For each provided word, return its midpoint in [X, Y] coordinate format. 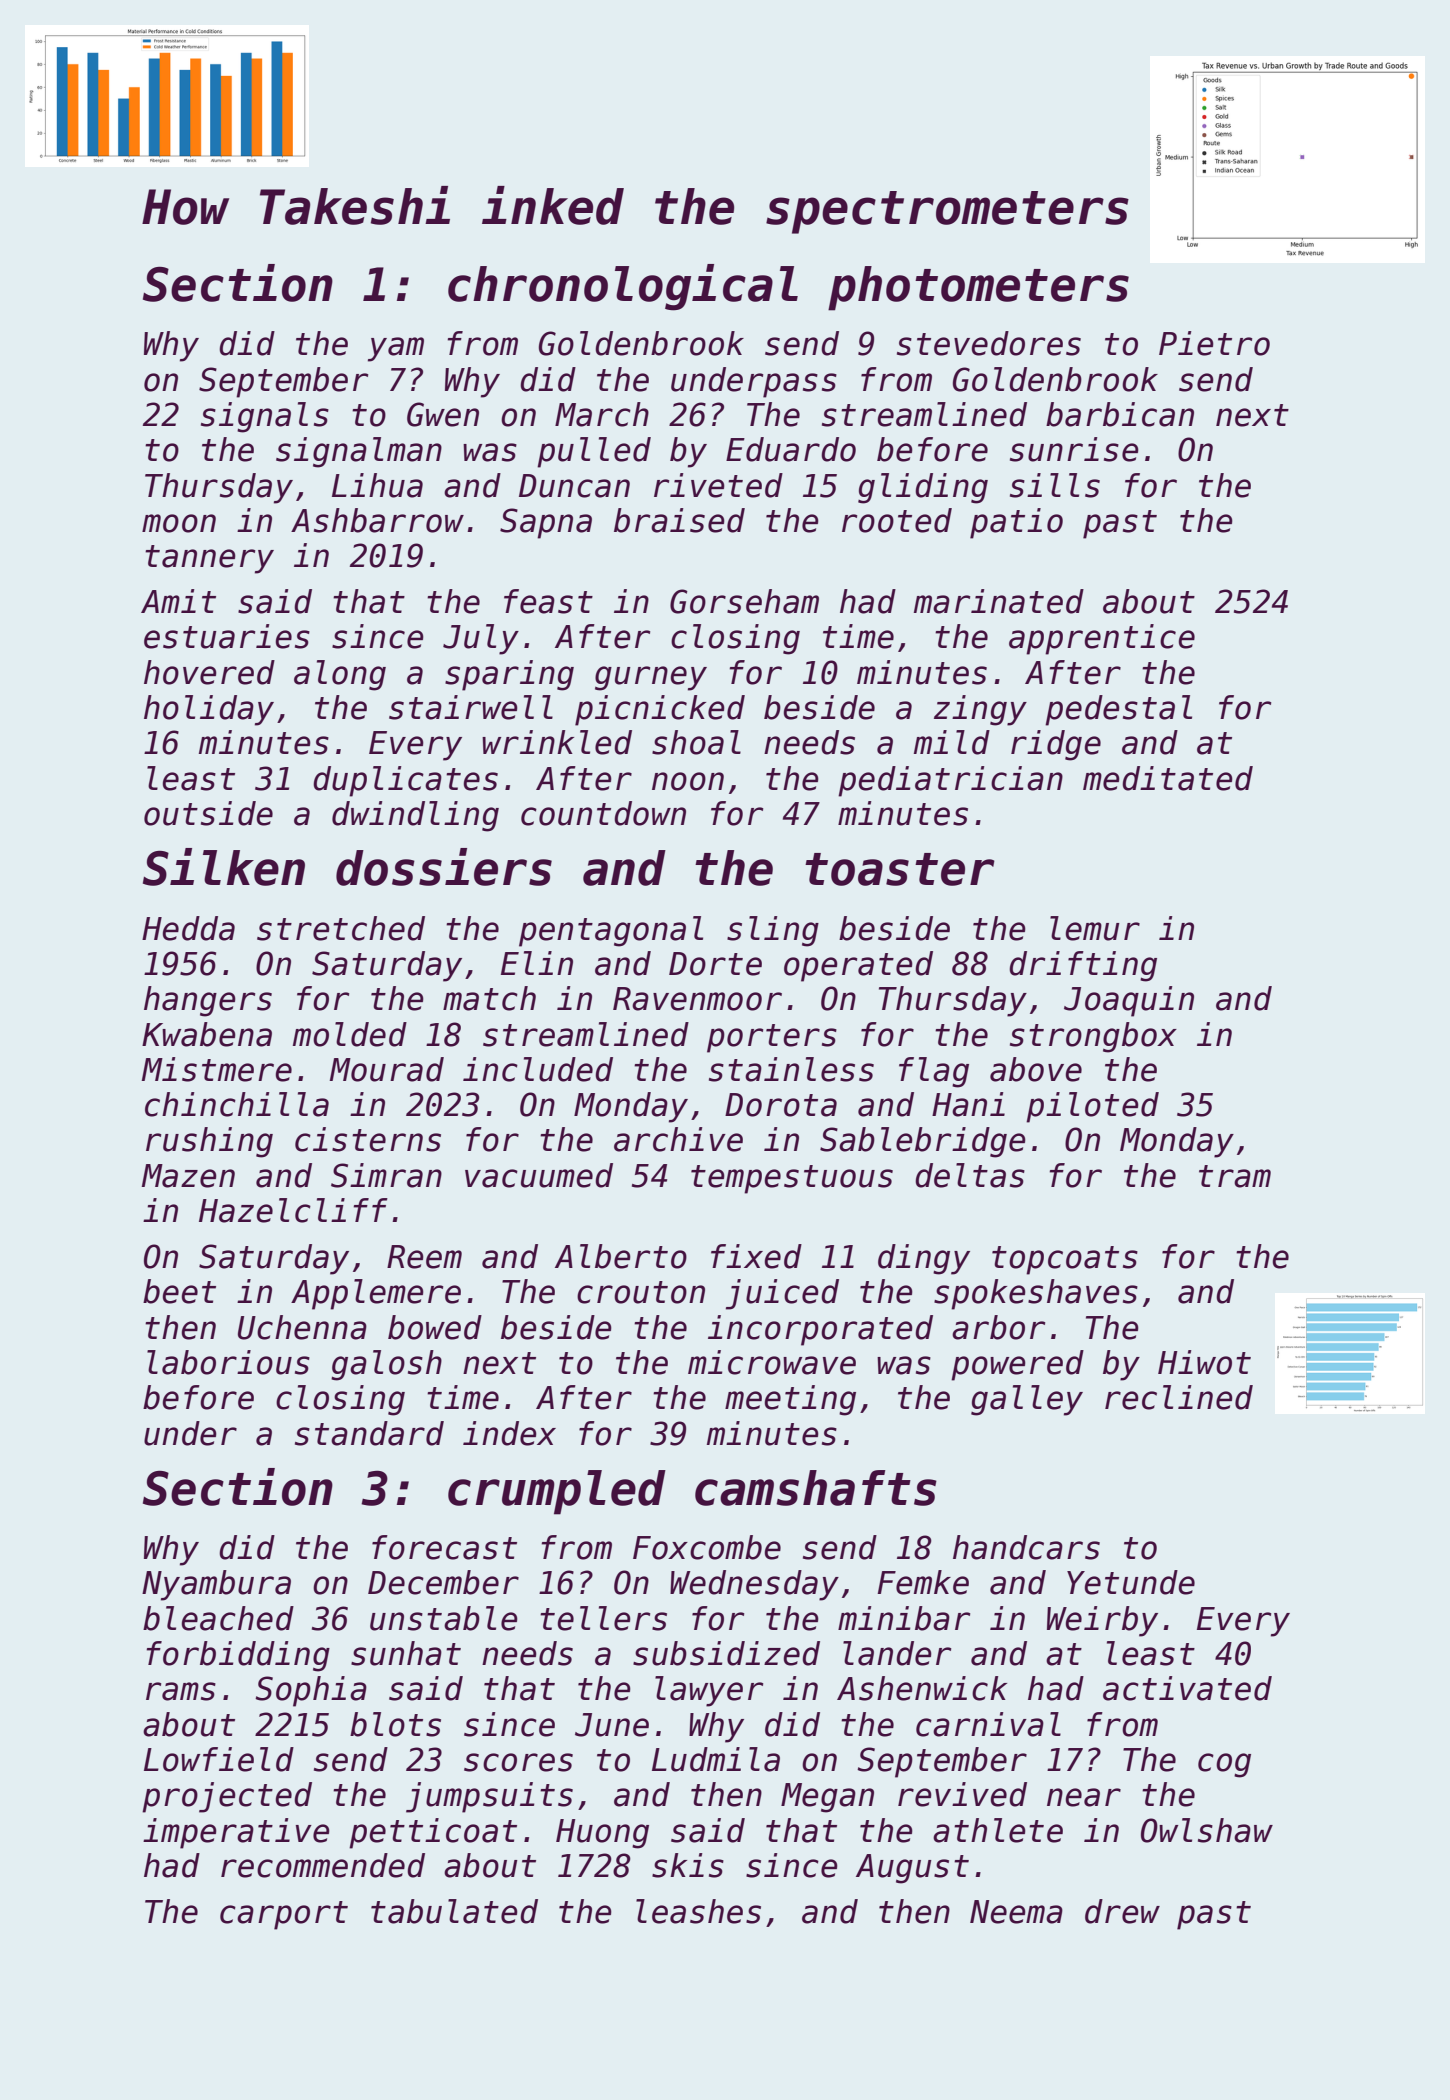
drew [1122, 1911]
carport [284, 1915]
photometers [978, 288]
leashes [698, 1911]
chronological [623, 287]
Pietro [1214, 343]
